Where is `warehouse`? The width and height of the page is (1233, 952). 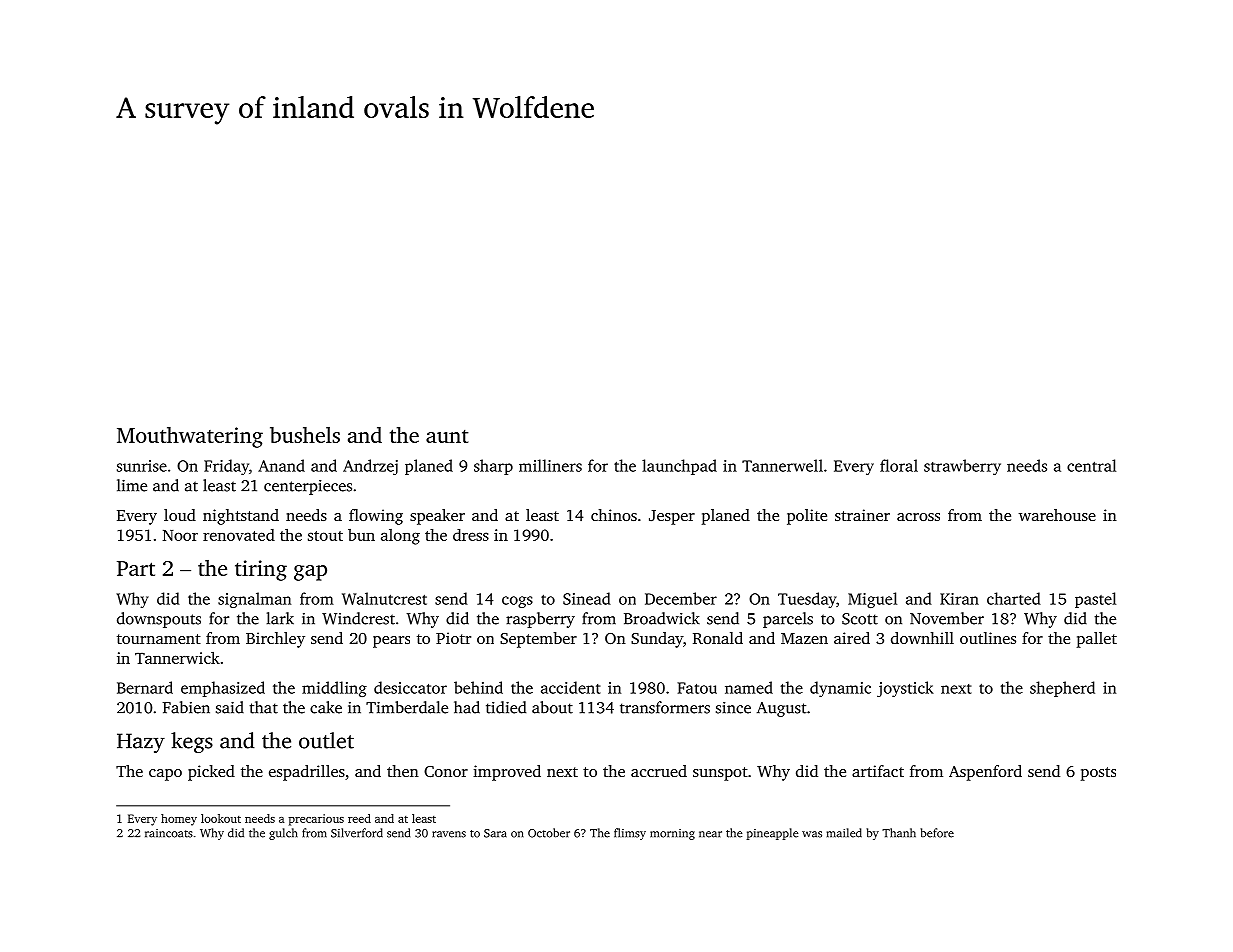
warehouse is located at coordinates (1057, 515).
